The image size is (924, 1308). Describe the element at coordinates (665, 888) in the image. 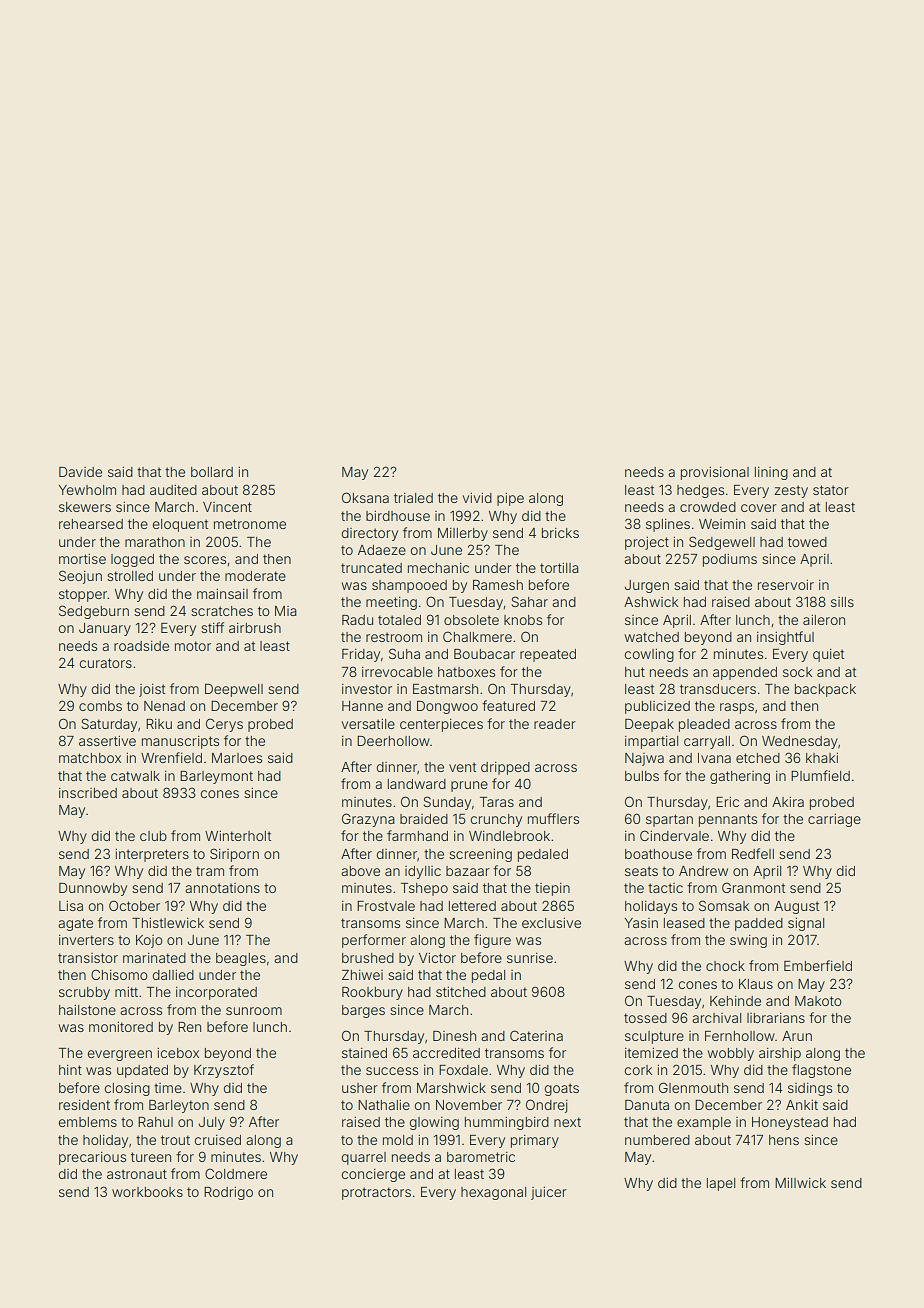

I see `tactic` at that location.
